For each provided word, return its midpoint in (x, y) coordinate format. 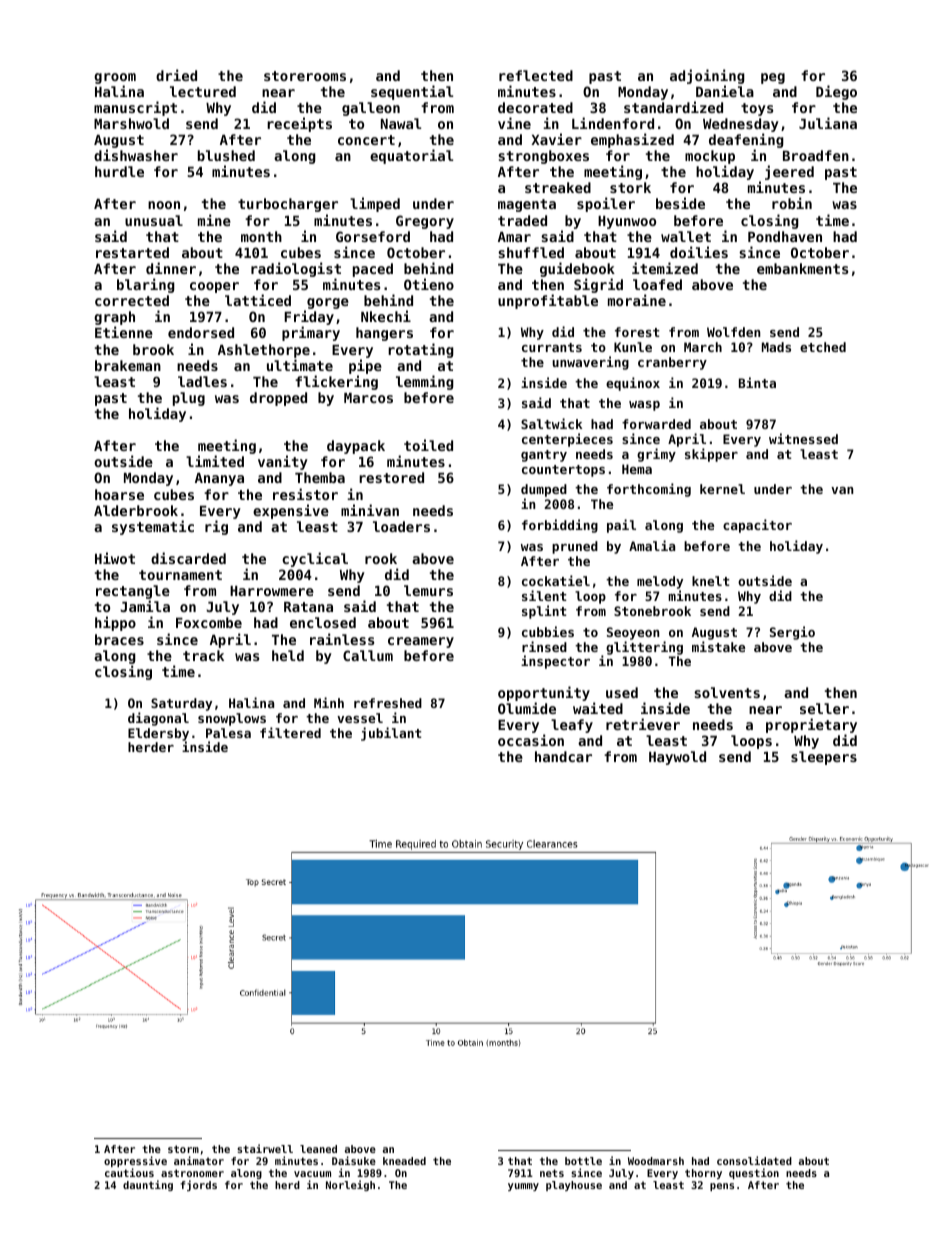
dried (176, 75)
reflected (536, 75)
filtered (290, 732)
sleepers (824, 758)
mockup (710, 157)
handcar (563, 756)
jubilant (391, 734)
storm (183, 1149)
